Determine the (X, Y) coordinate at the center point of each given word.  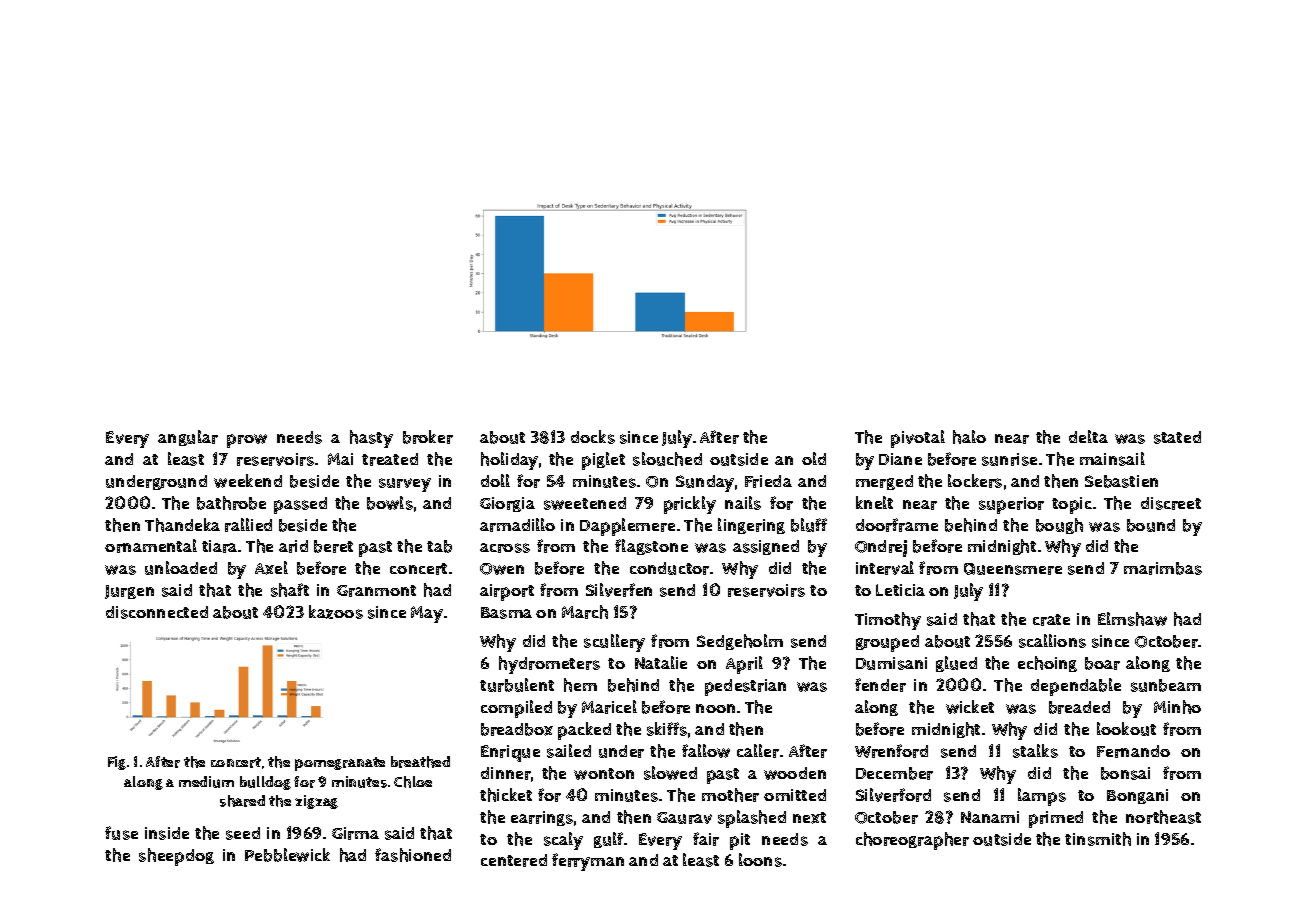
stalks (1035, 751)
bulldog (265, 783)
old (814, 458)
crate (1051, 620)
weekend (248, 481)
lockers (975, 481)
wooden (795, 773)
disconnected (157, 612)
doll (495, 480)
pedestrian (745, 687)
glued (956, 664)
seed (243, 833)
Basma (506, 613)
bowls (390, 503)
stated (1177, 437)
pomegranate (340, 764)
